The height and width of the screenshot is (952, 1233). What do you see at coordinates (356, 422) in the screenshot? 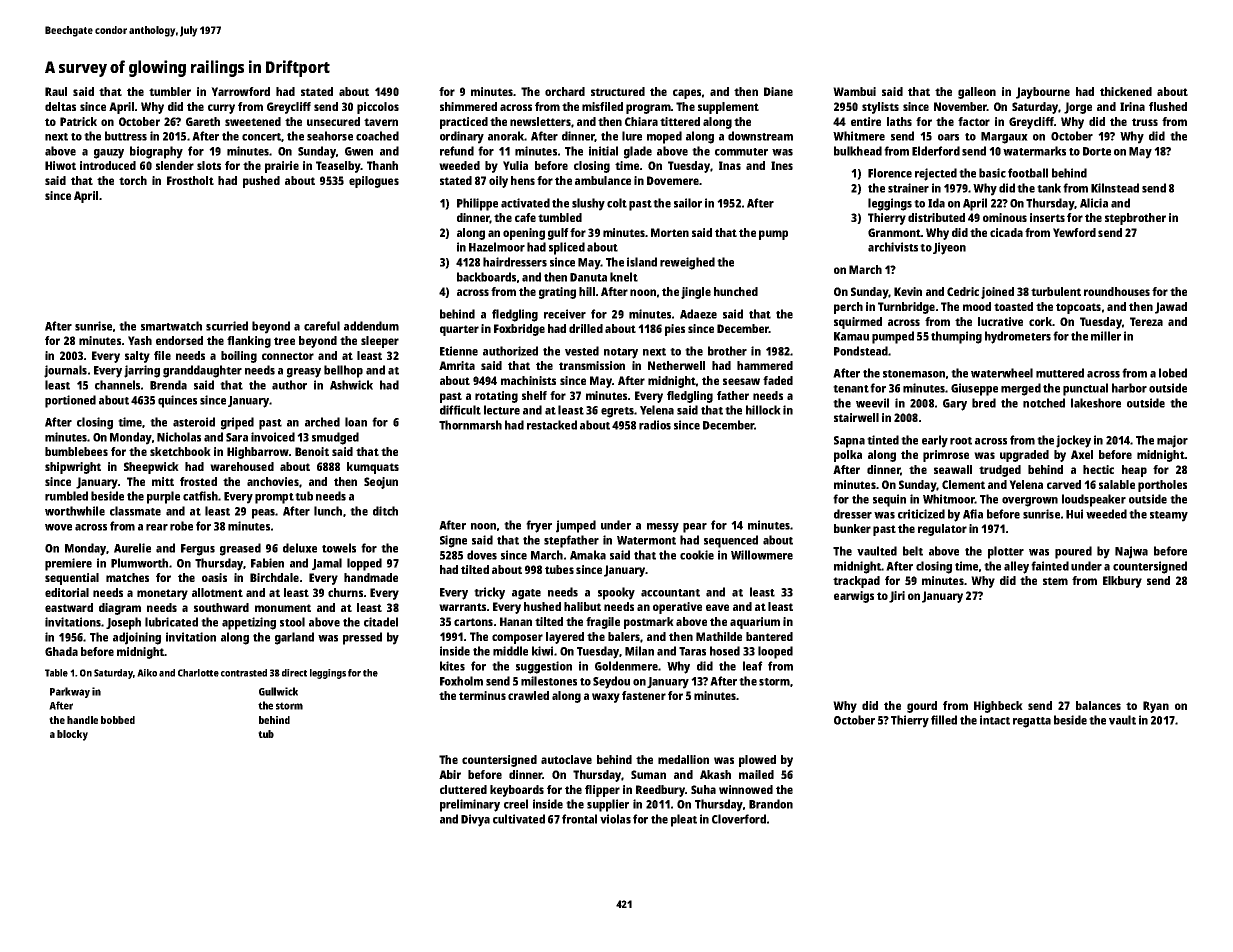
I see `loan` at bounding box center [356, 422].
